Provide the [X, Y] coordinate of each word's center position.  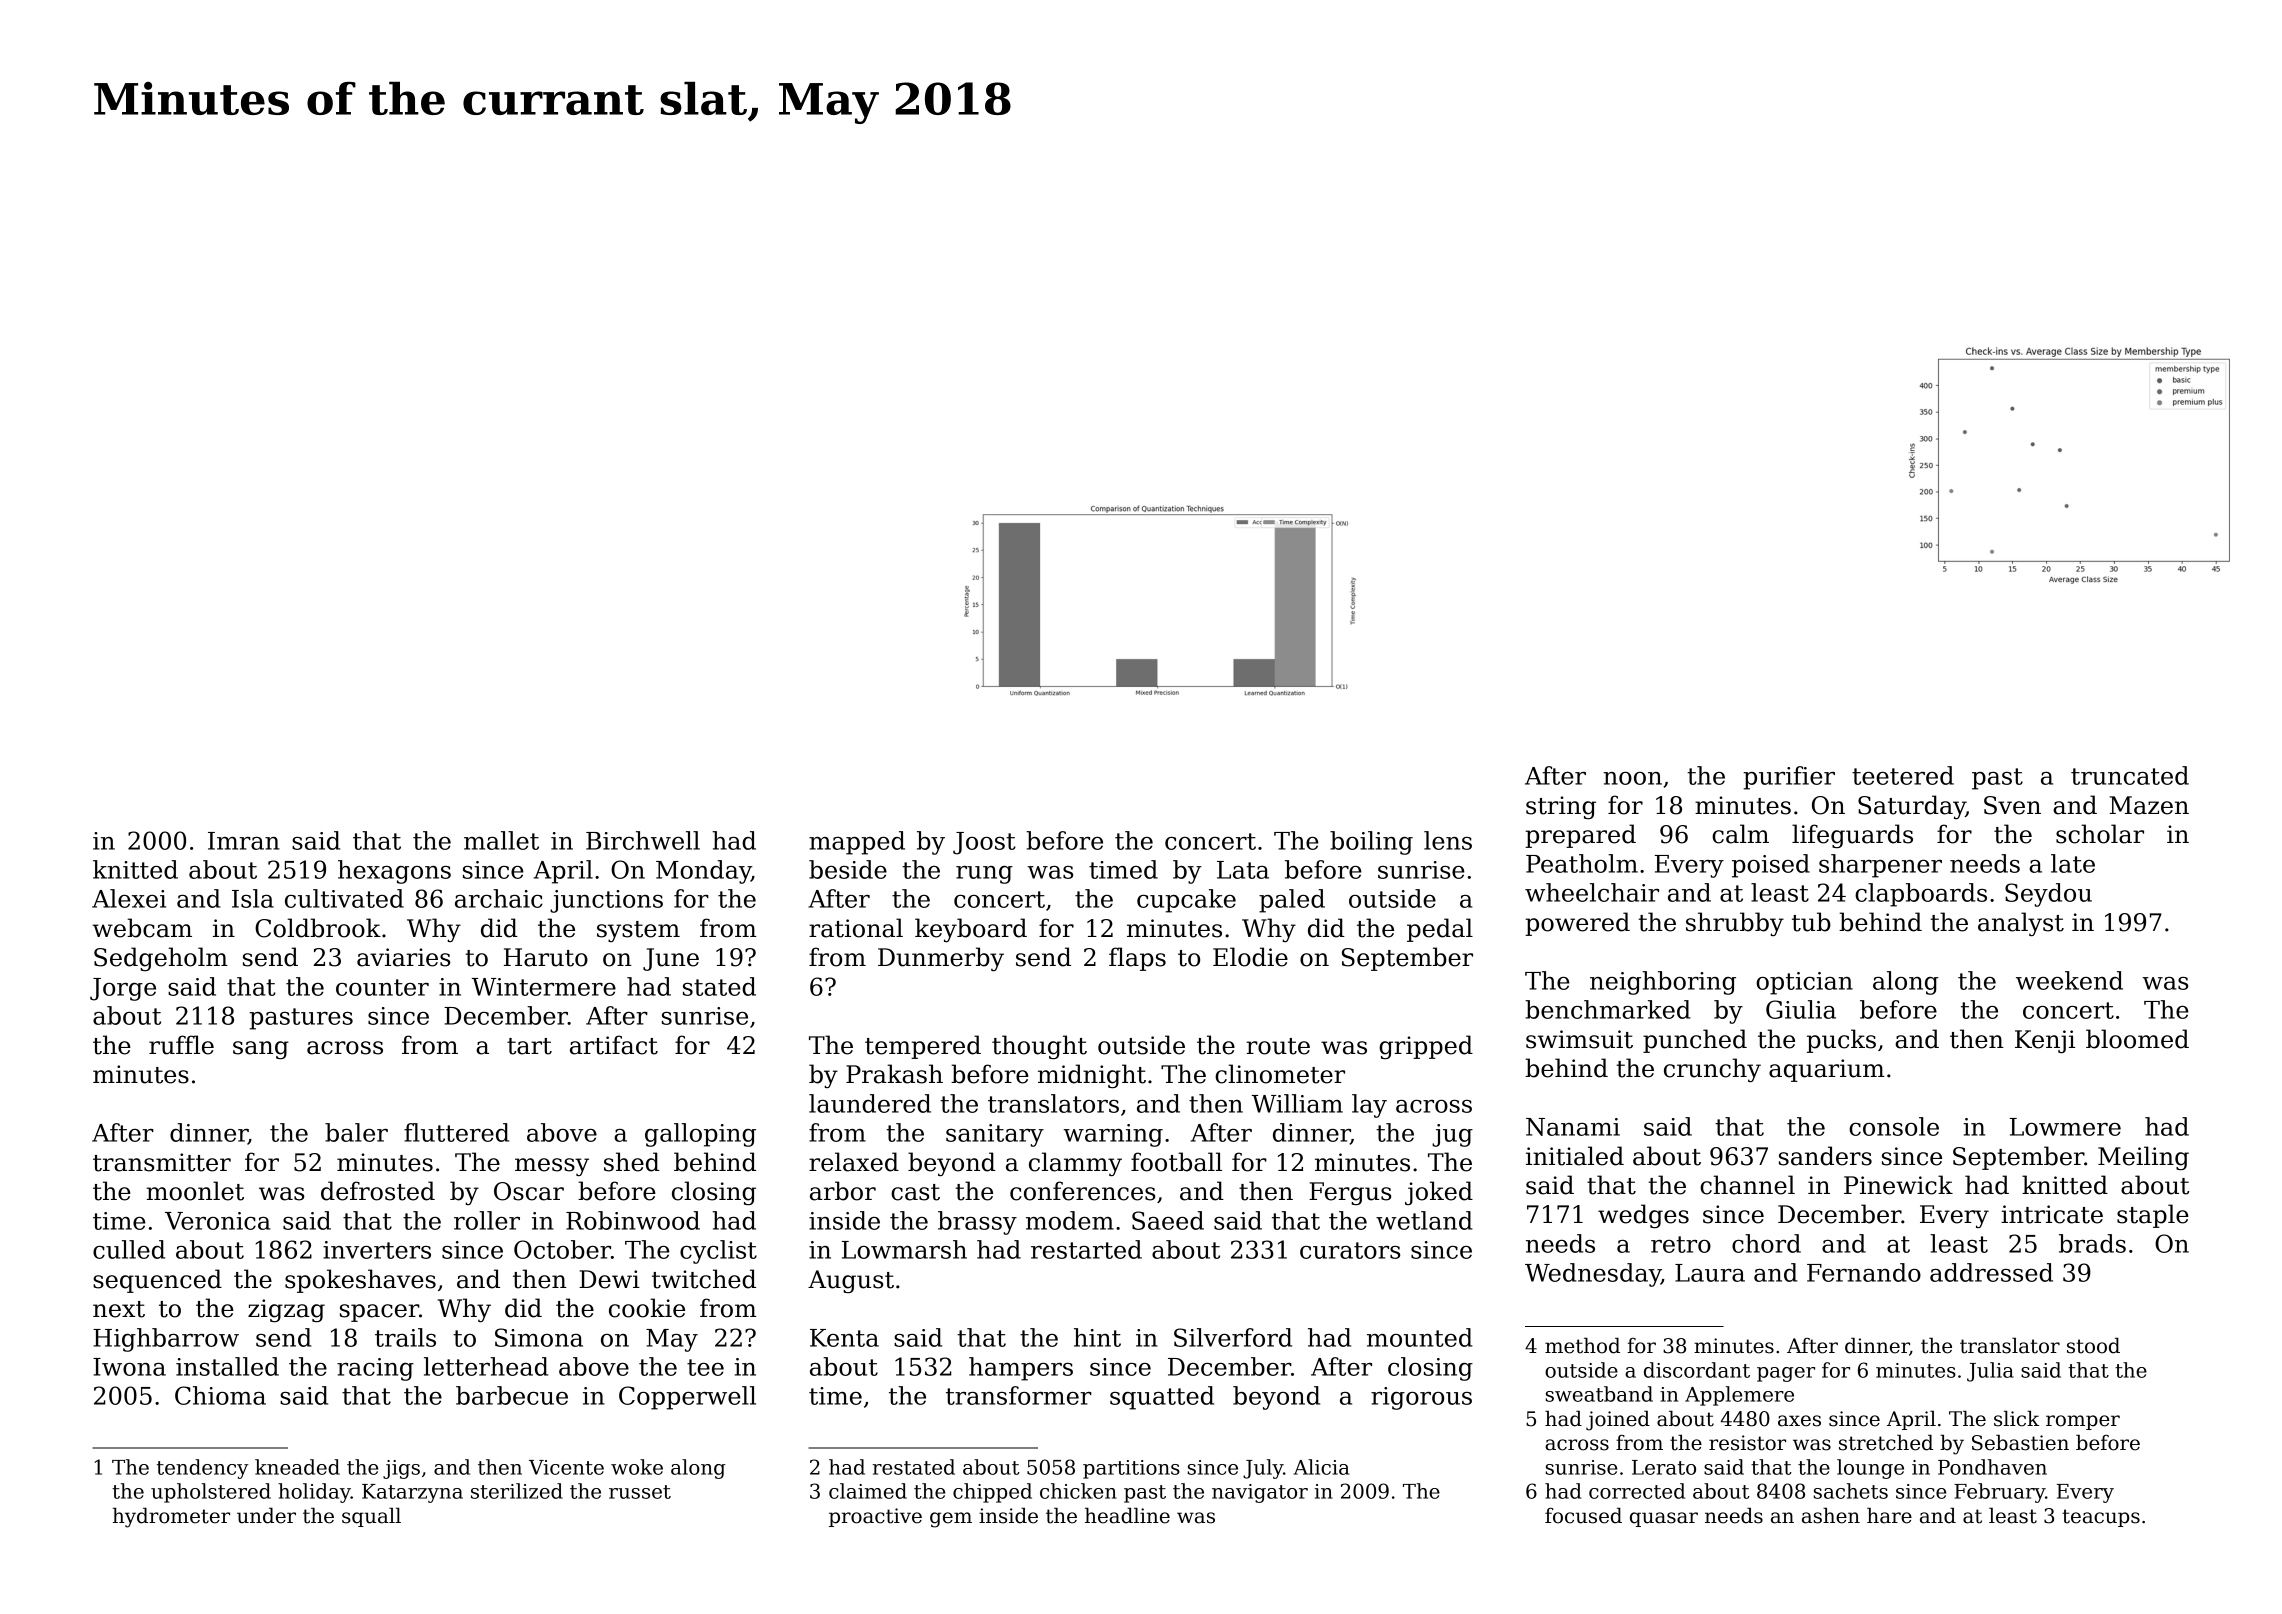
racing [375, 1369]
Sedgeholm [161, 959]
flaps [1137, 959]
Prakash [894, 1074]
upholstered [211, 1493]
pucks [1841, 1041]
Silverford [1233, 1337]
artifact [614, 1045]
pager [1786, 1374]
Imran [244, 841]
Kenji [2045, 1041]
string [1561, 807]
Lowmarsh [904, 1249]
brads [2092, 1243]
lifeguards [1852, 836]
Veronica [218, 1221]
